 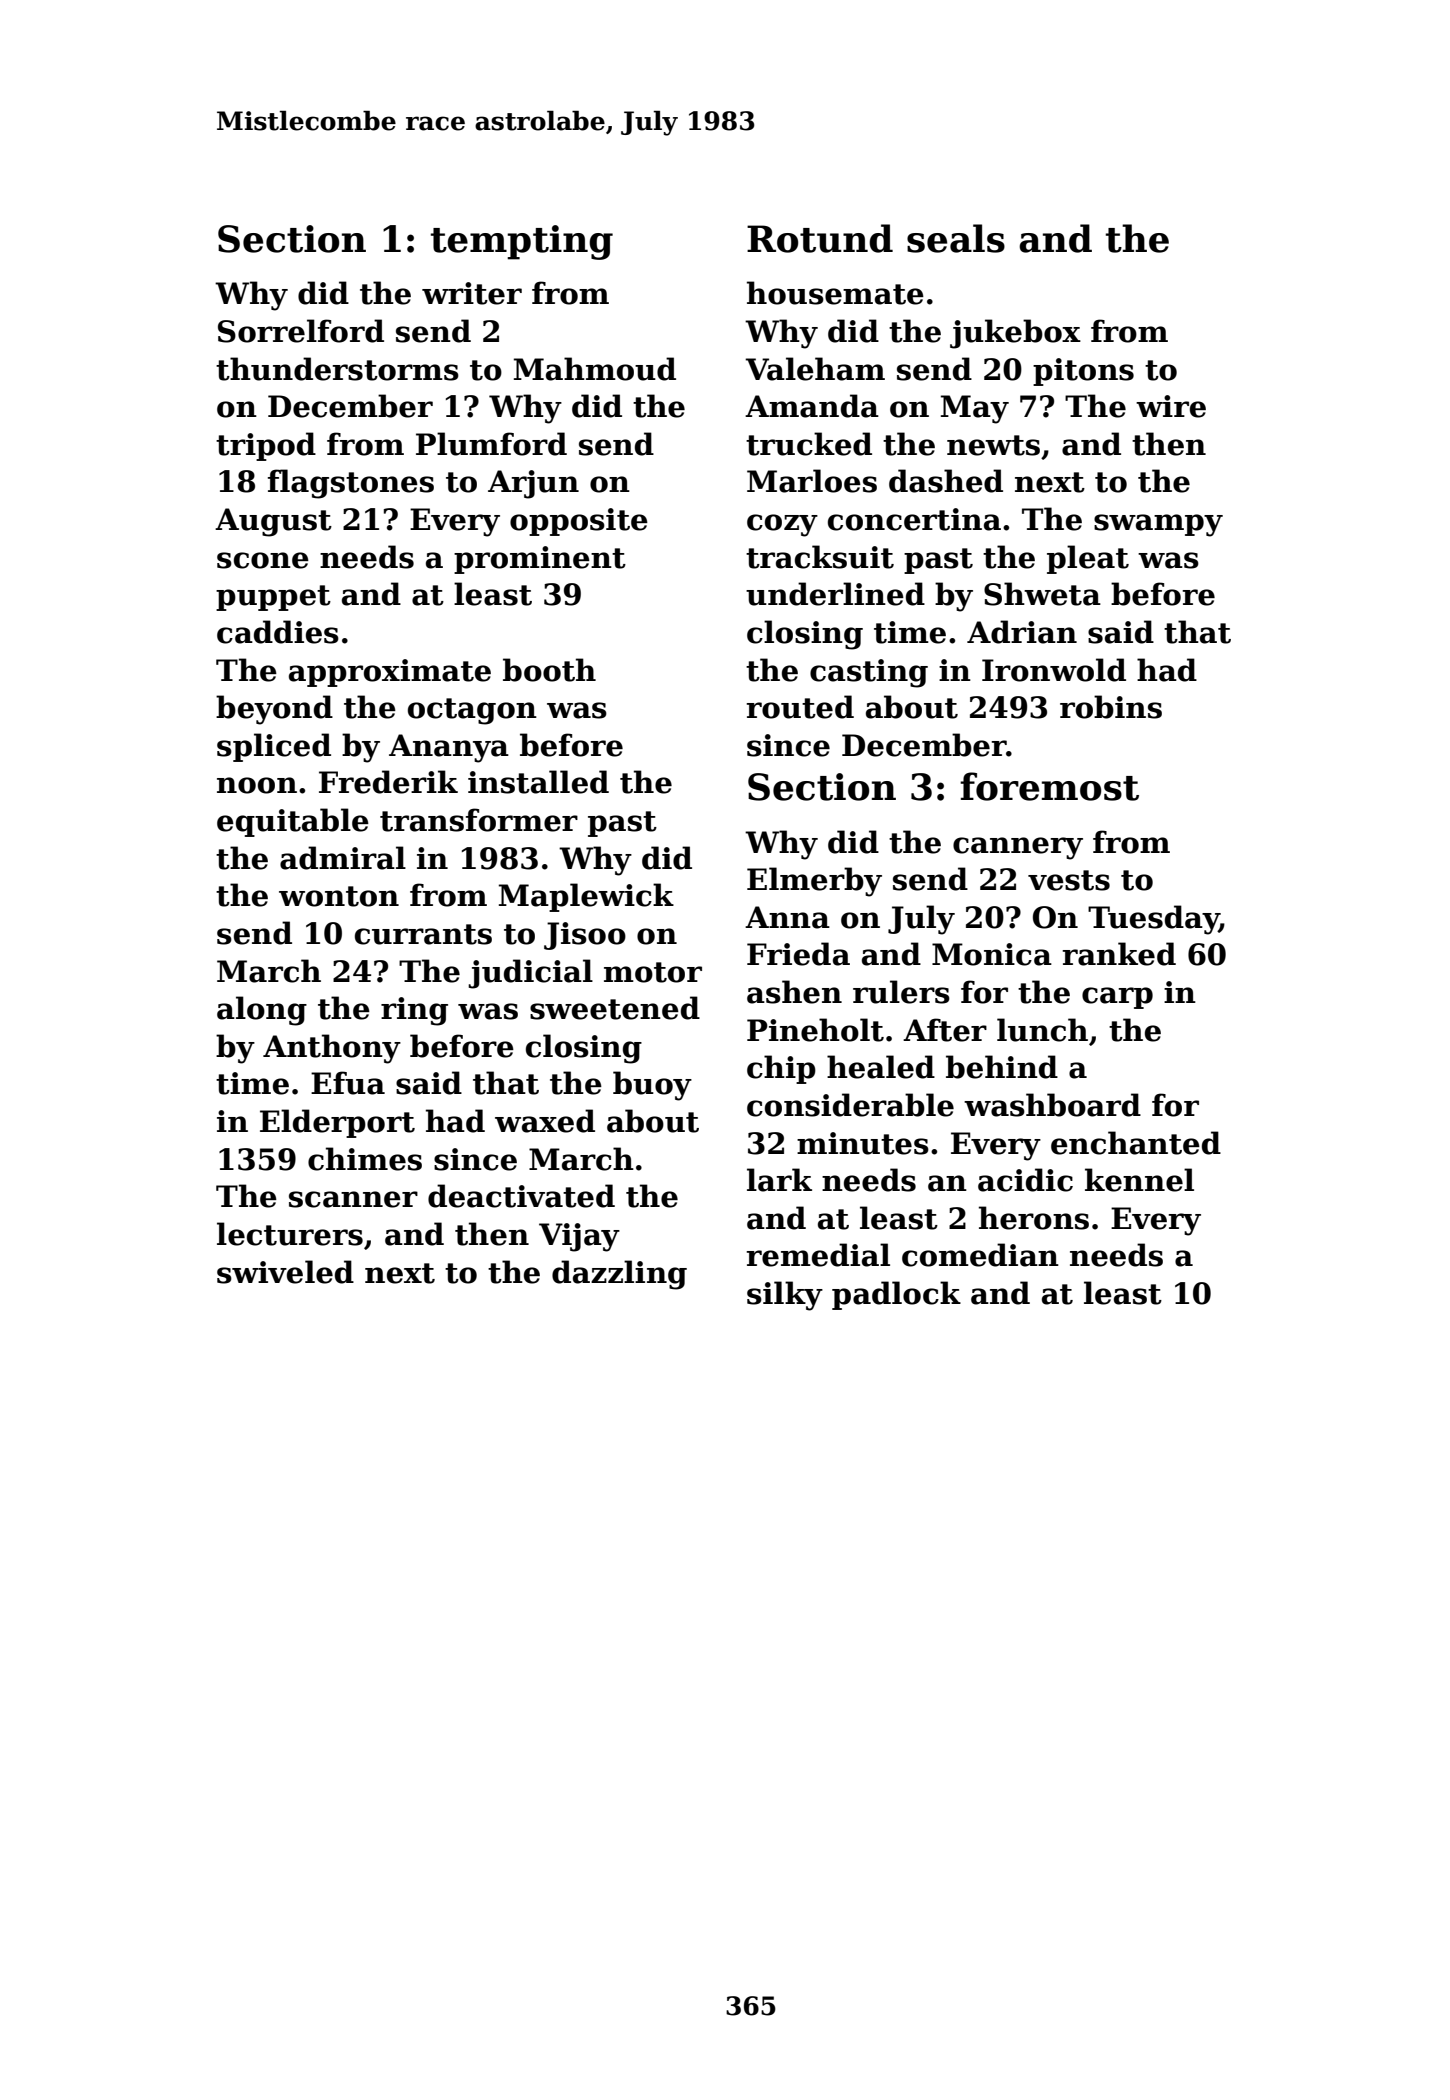 I want to click on dazzling, so click(x=619, y=1275).
